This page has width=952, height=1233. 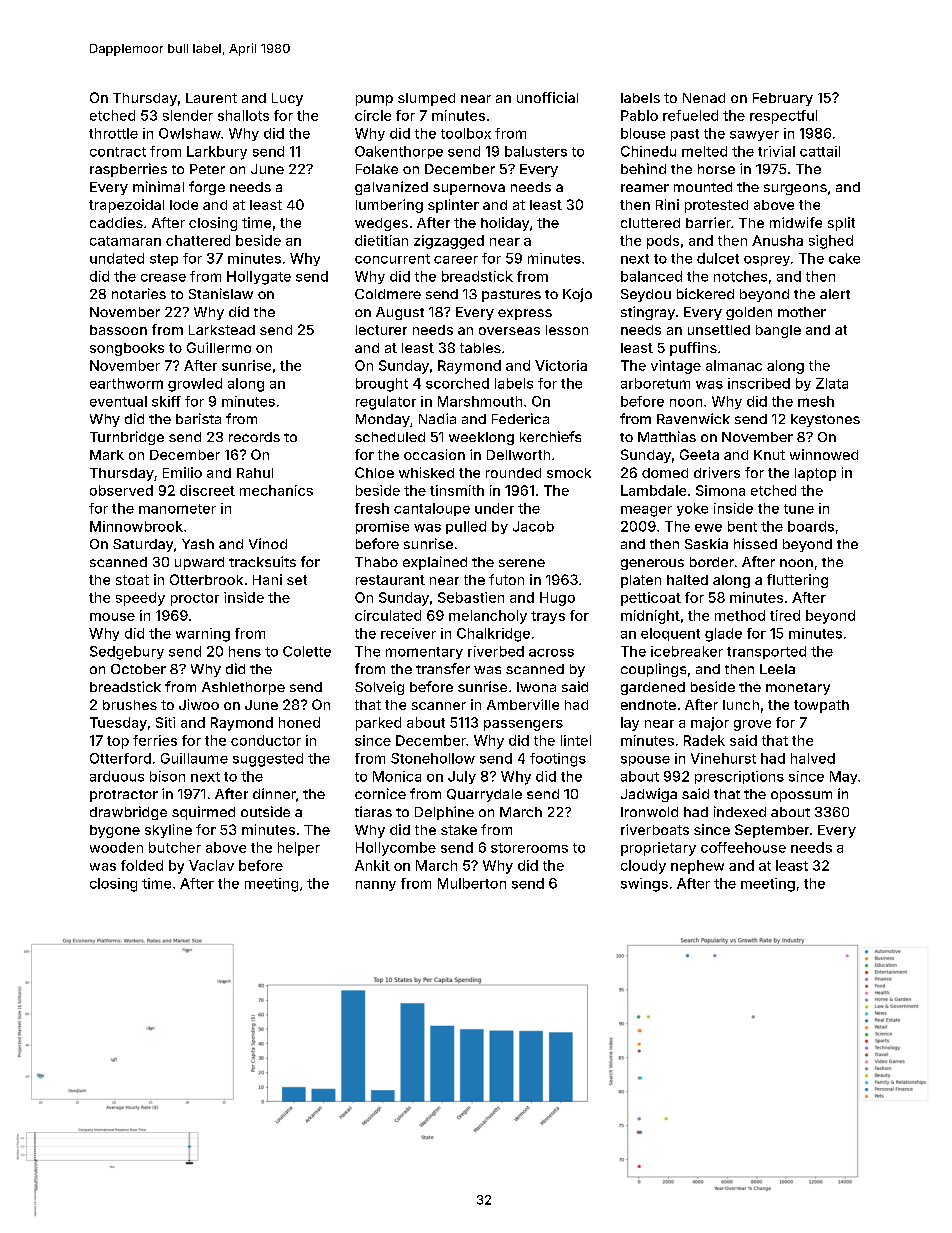 What do you see at coordinates (651, 599) in the page?
I see `petticoat` at bounding box center [651, 599].
